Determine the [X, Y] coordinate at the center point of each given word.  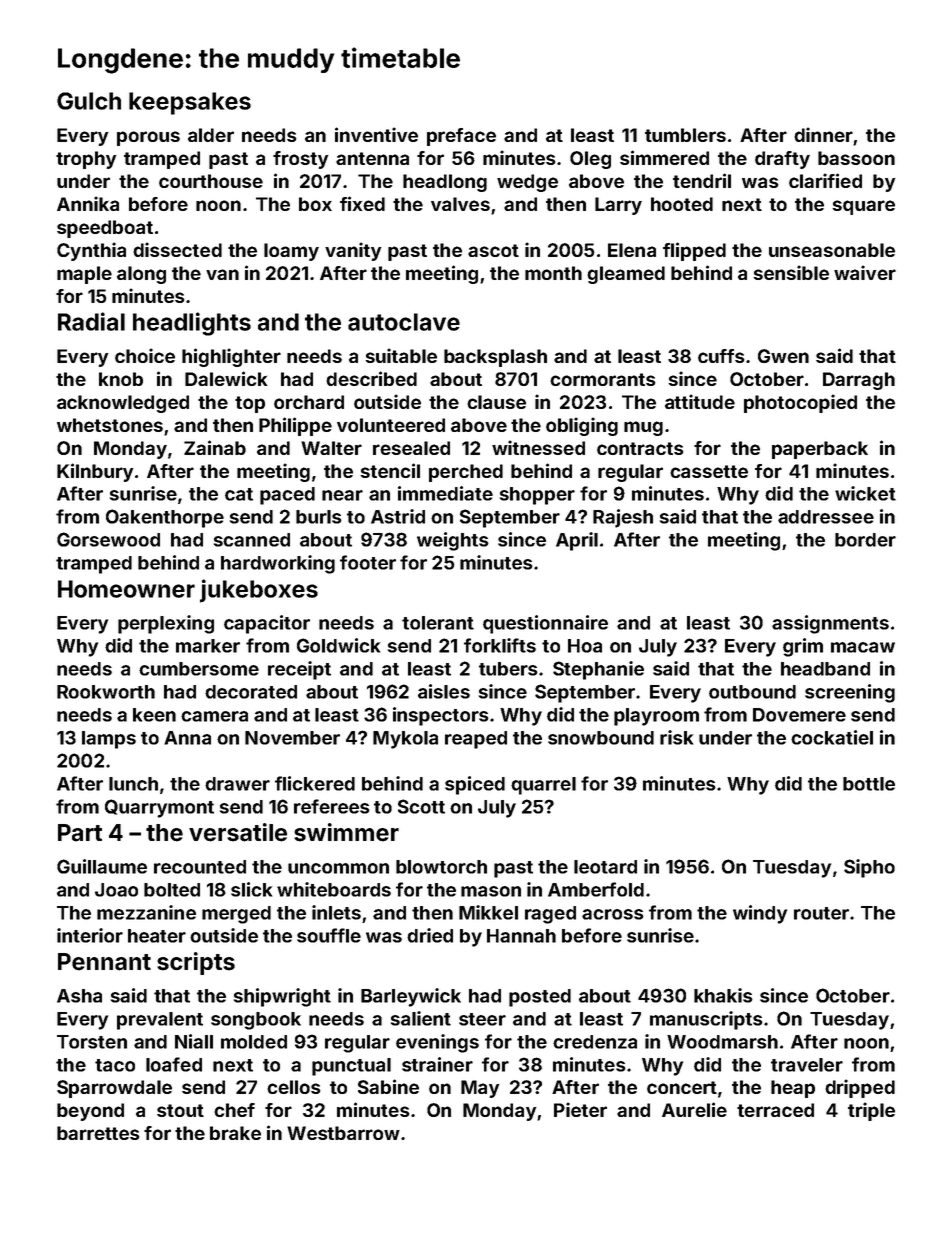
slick [251, 889]
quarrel [543, 786]
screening [850, 693]
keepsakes [190, 103]
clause [496, 402]
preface [461, 137]
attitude [700, 401]
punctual [351, 1067]
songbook [256, 1021]
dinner [823, 134]
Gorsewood [108, 539]
